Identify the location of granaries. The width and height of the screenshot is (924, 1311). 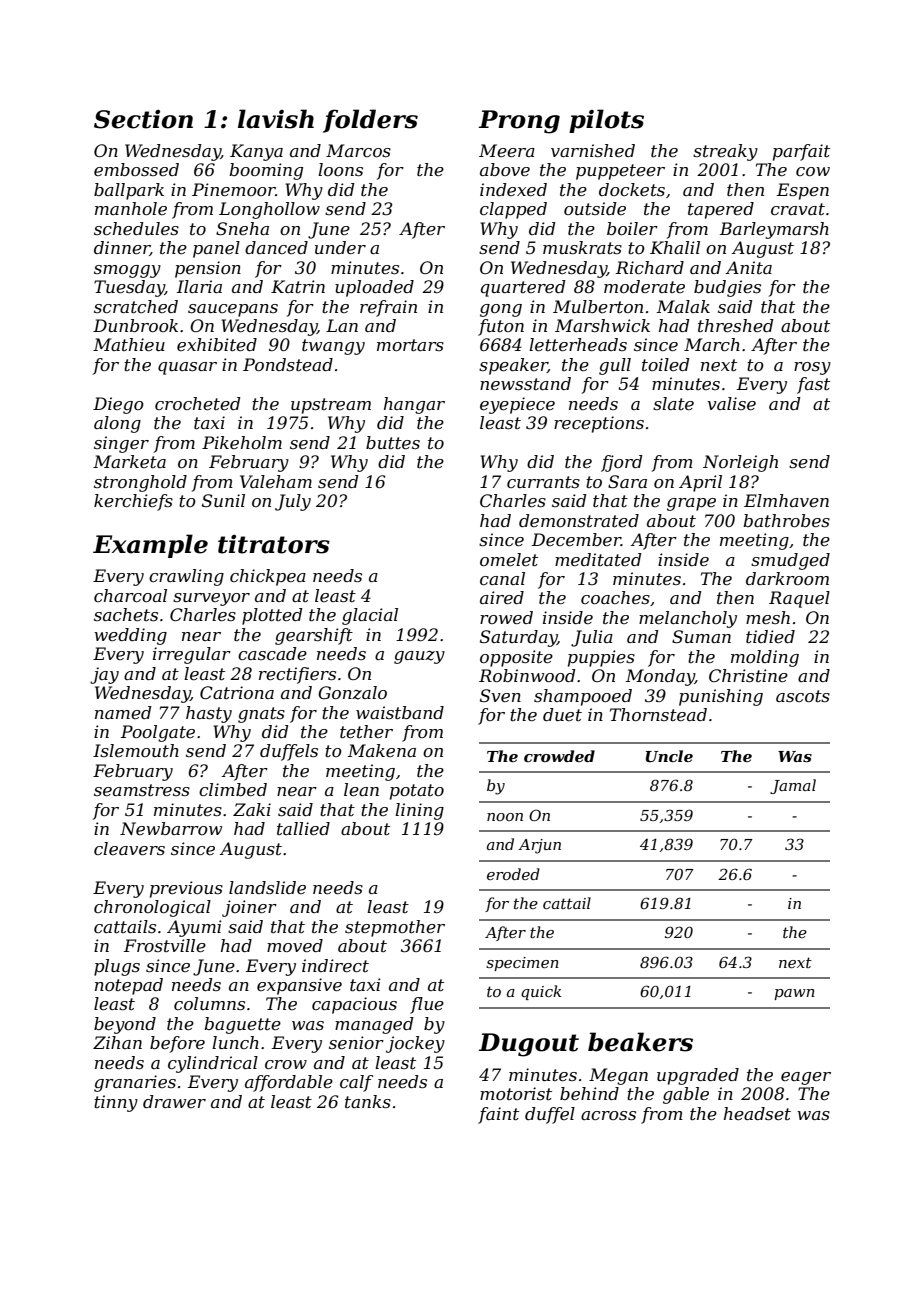
(135, 1083).
